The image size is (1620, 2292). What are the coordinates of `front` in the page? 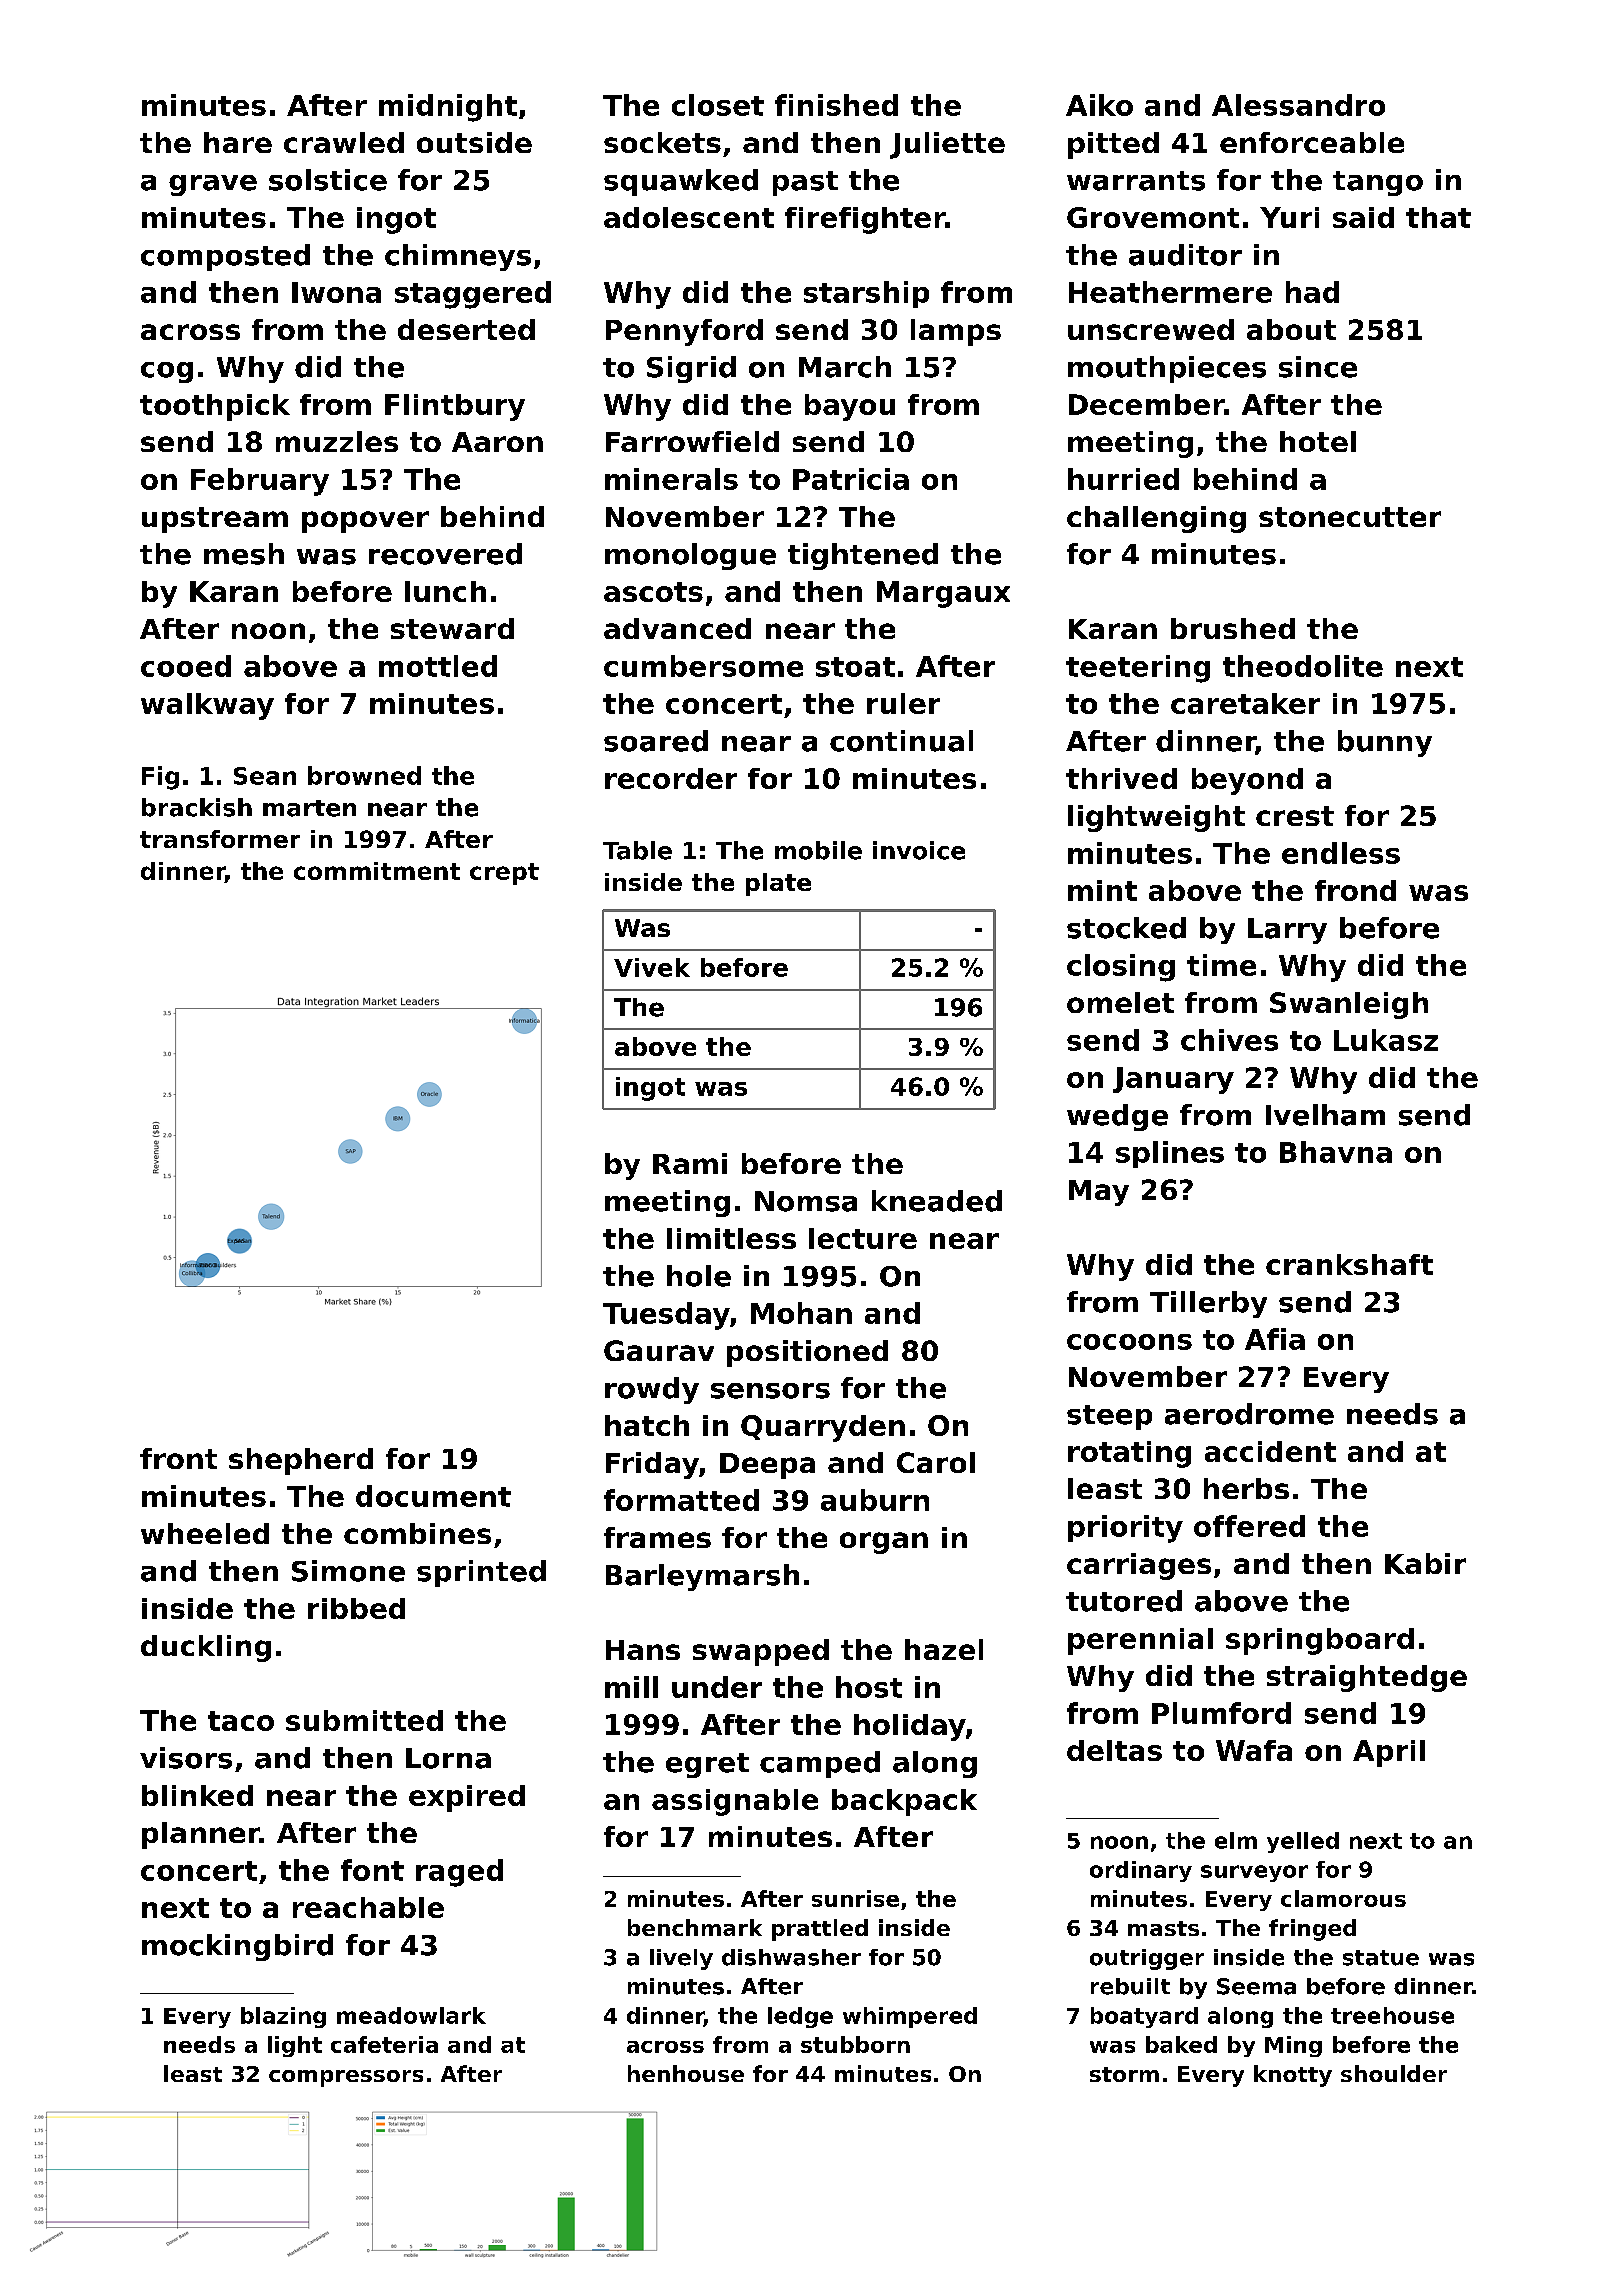 It's located at (178, 1458).
